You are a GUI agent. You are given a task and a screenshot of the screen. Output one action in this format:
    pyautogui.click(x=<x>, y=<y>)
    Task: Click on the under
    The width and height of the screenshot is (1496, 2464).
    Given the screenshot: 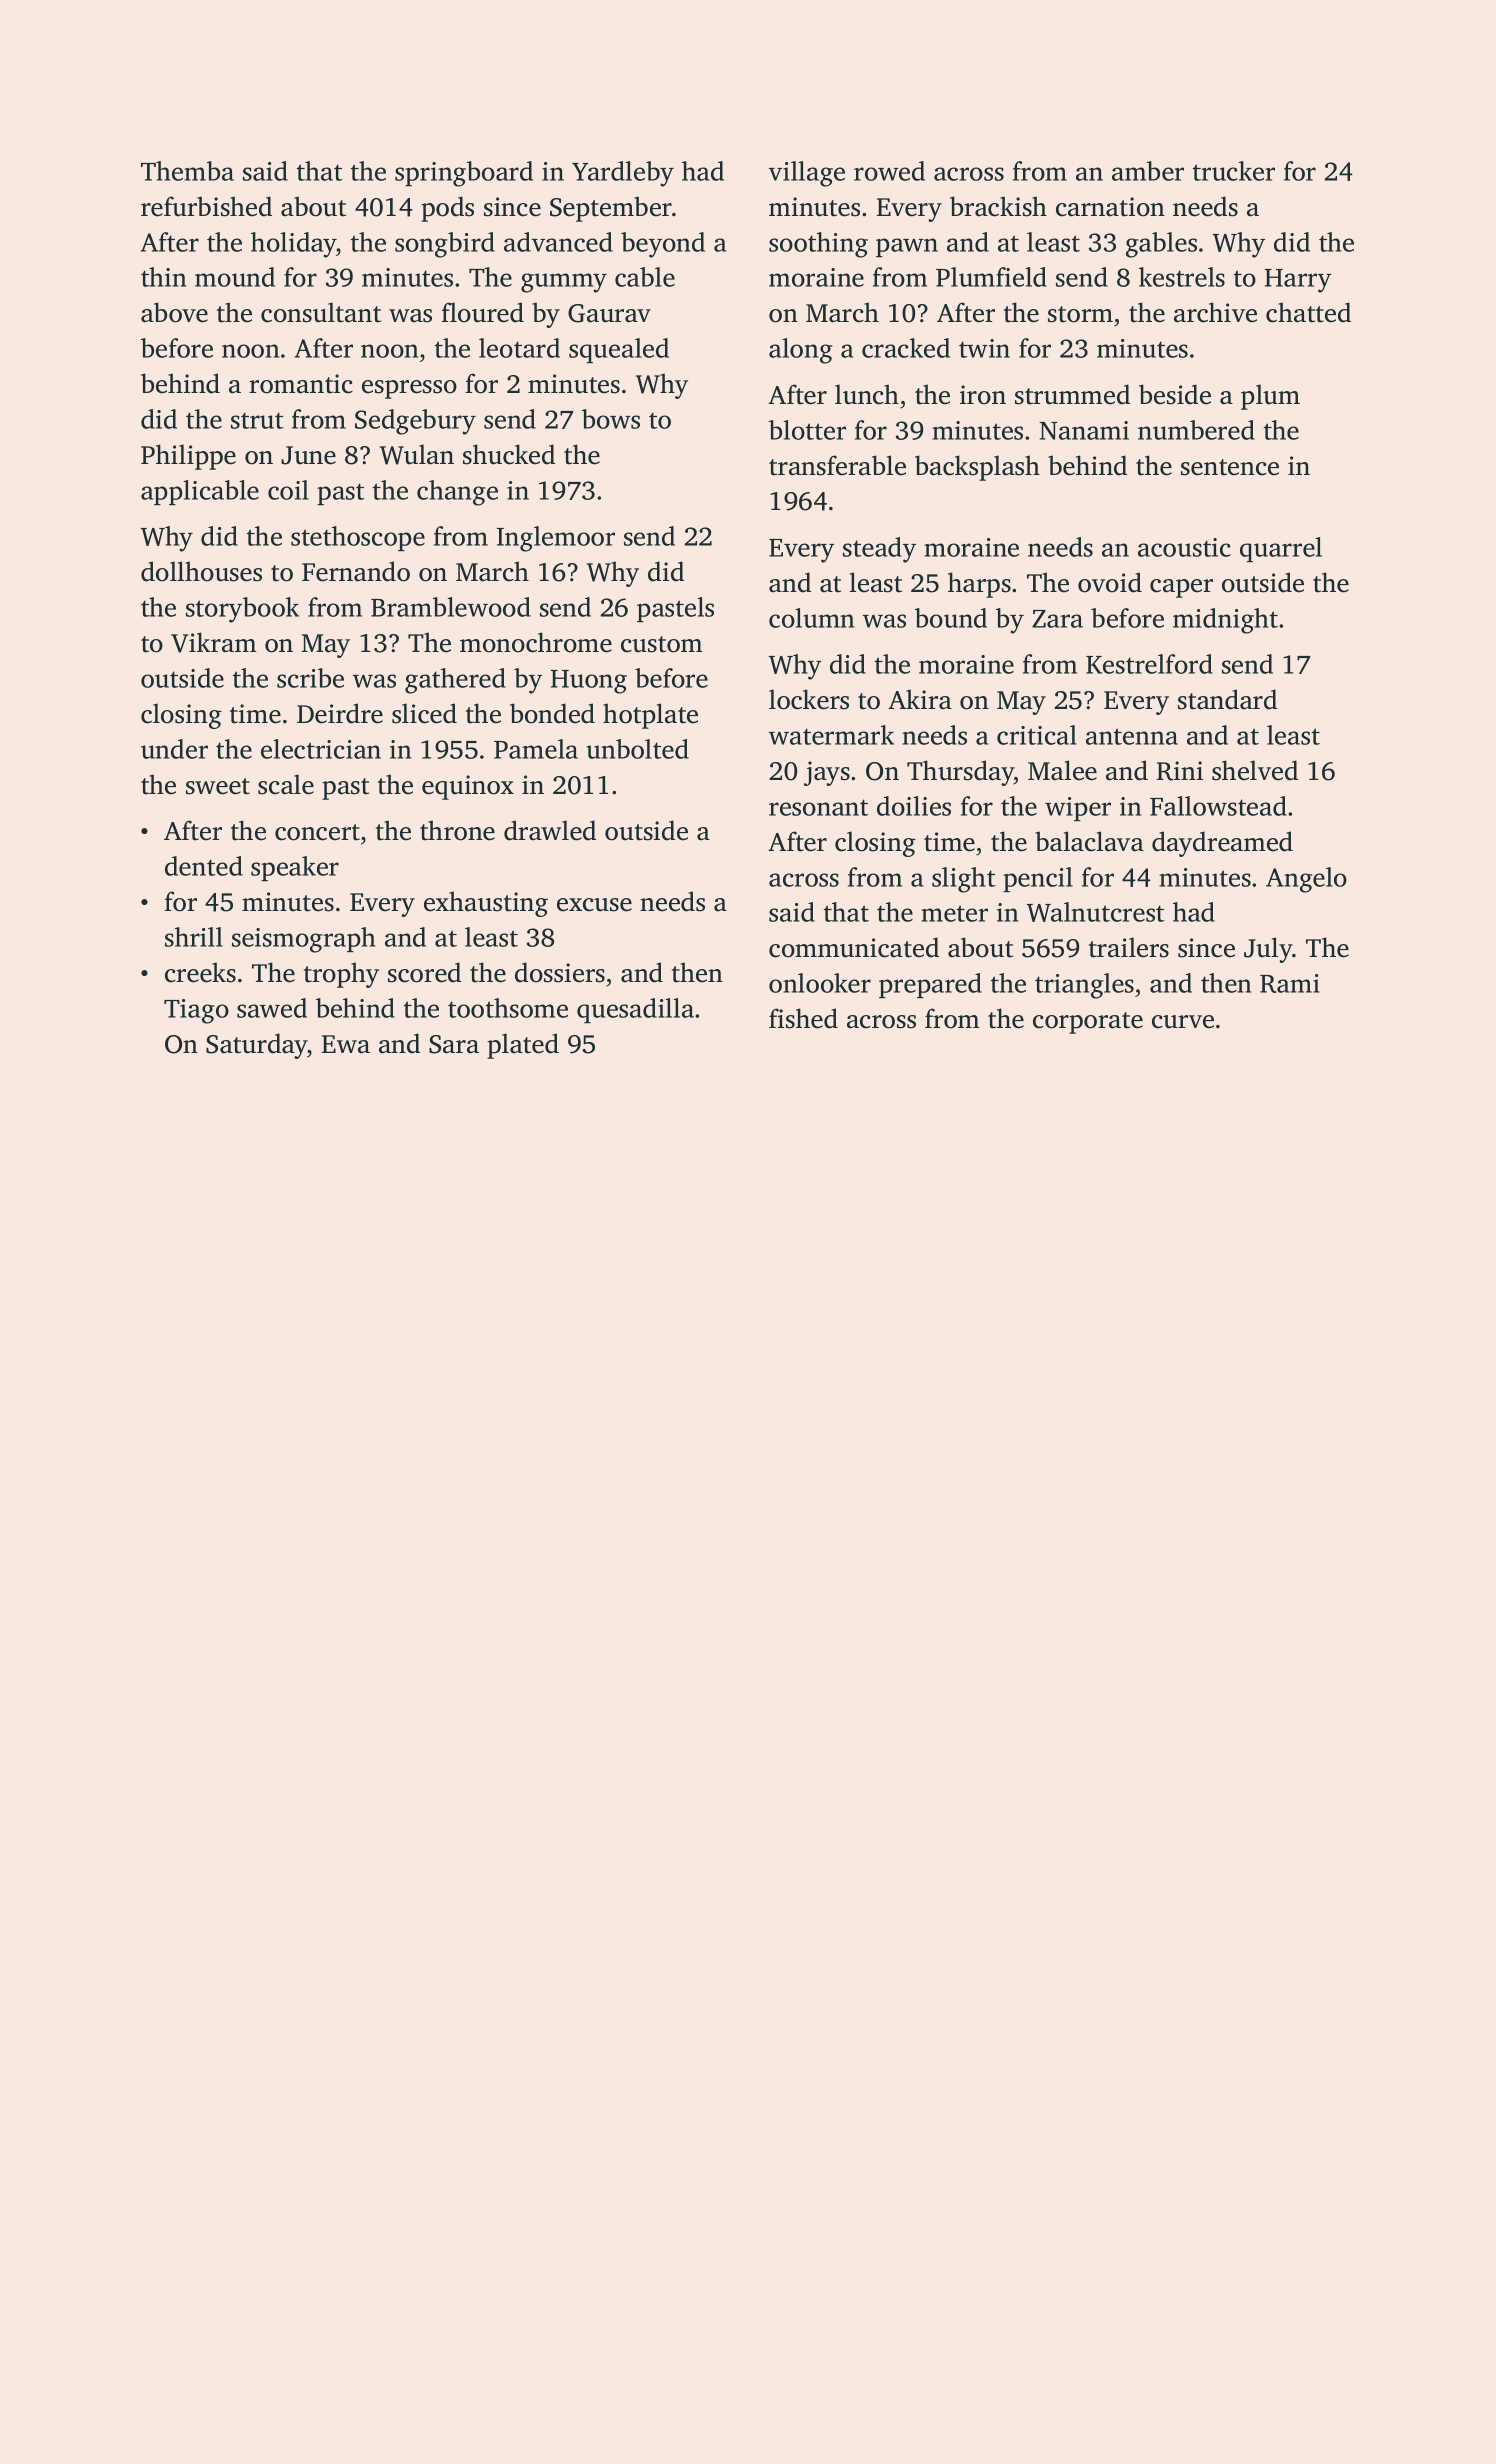 What is the action you would take?
    pyautogui.click(x=174, y=749)
